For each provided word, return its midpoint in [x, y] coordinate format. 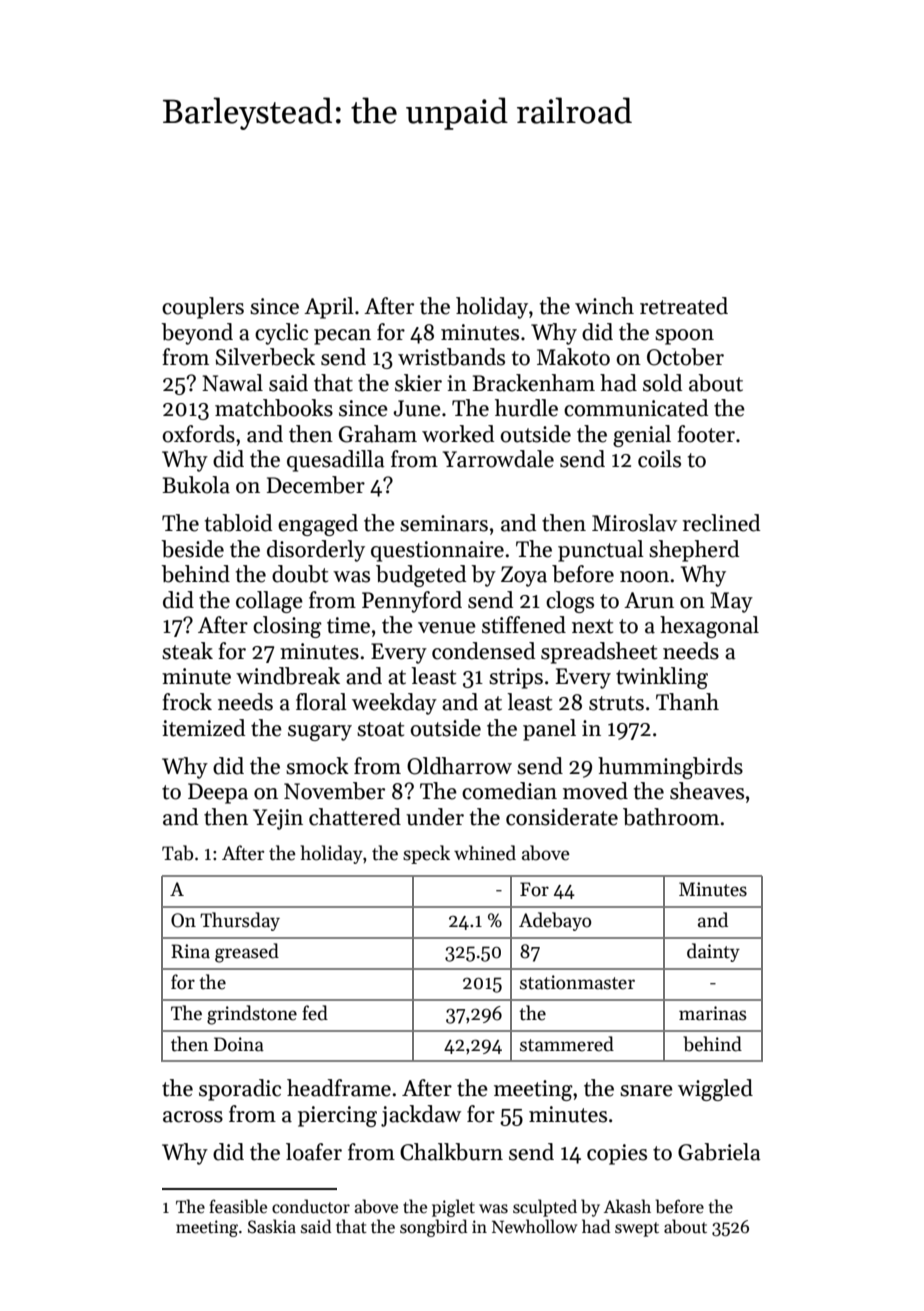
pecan [342, 337]
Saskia [272, 1226]
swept [637, 1229]
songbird [433, 1228]
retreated [684, 306]
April [329, 308]
